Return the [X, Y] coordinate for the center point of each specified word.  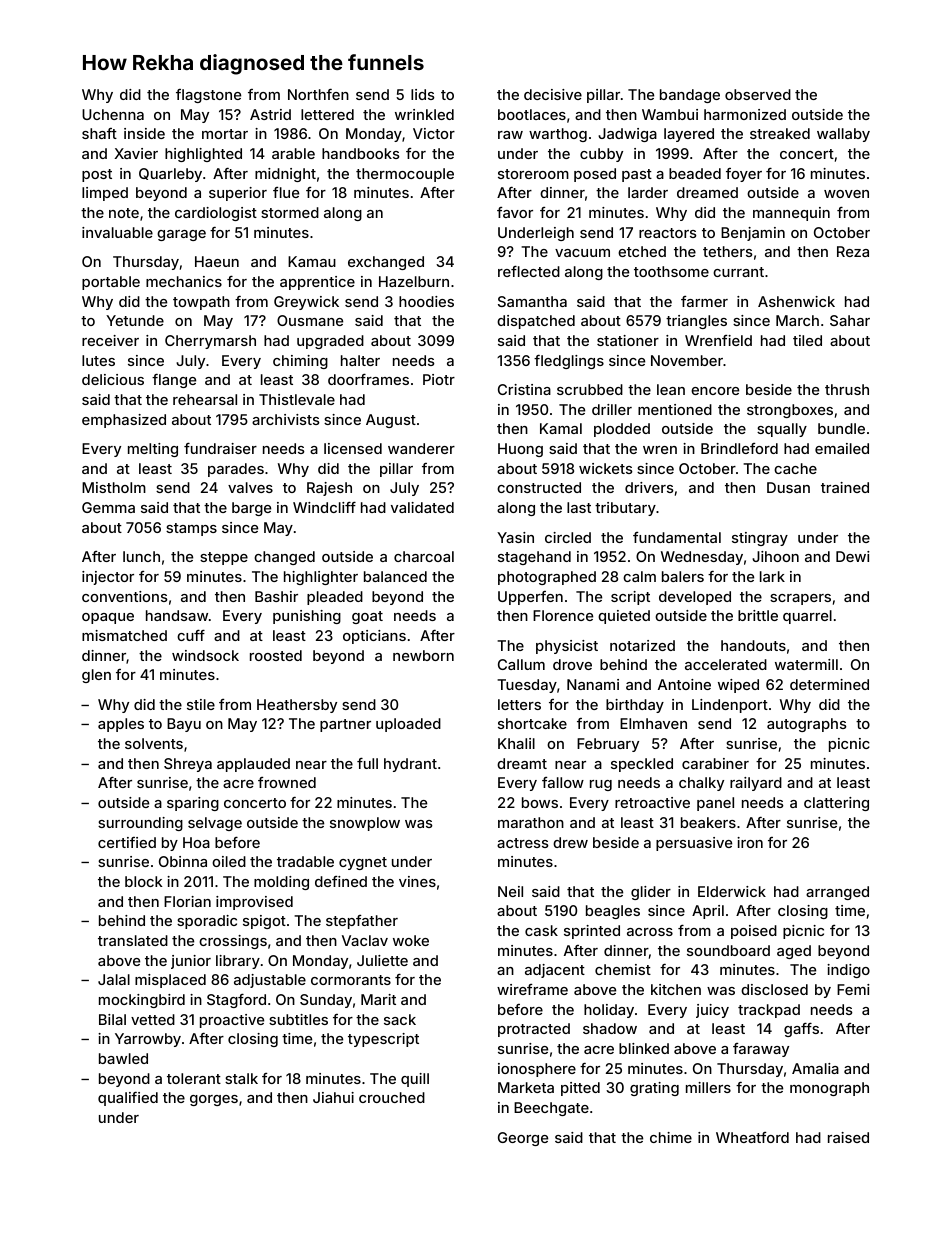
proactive [232, 1021]
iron [750, 842]
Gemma [108, 507]
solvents [154, 743]
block [143, 881]
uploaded [408, 725]
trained [845, 487]
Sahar [850, 320]
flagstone [208, 96]
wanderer [421, 448]
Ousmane [310, 320]
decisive [553, 94]
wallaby [843, 135]
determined [829, 684]
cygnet [363, 863]
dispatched [536, 322]
